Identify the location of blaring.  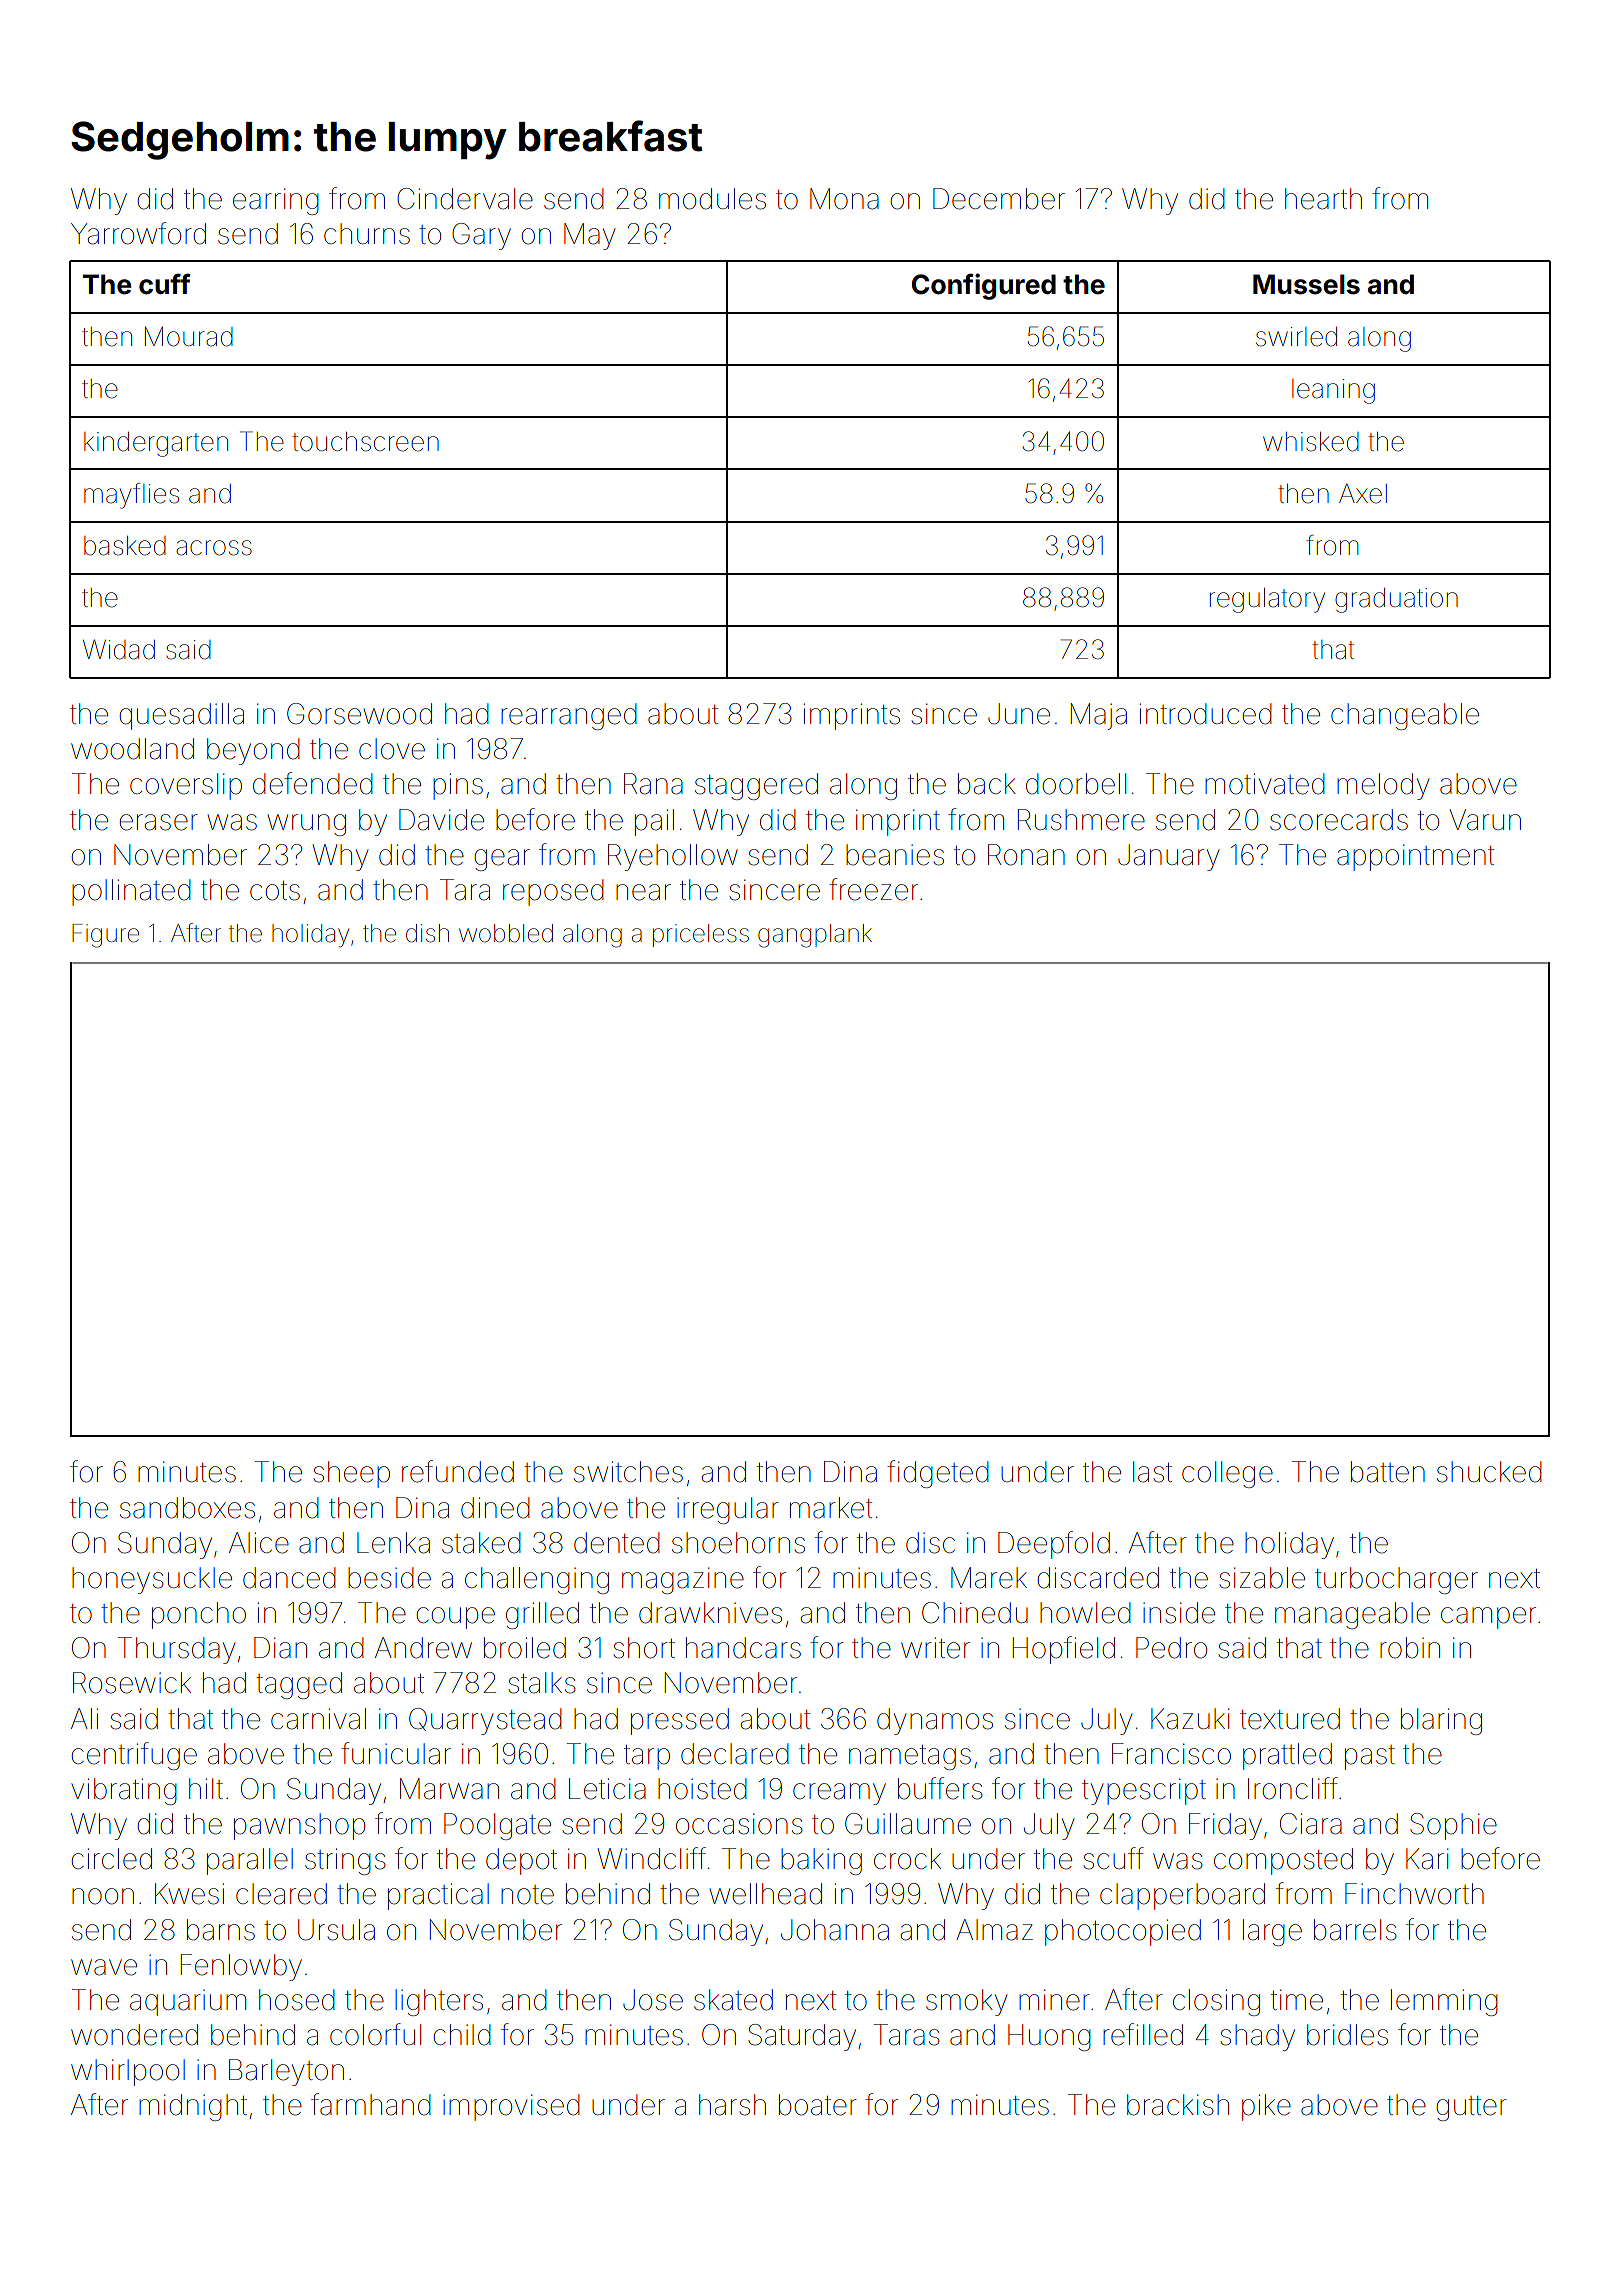
(1441, 1721).
